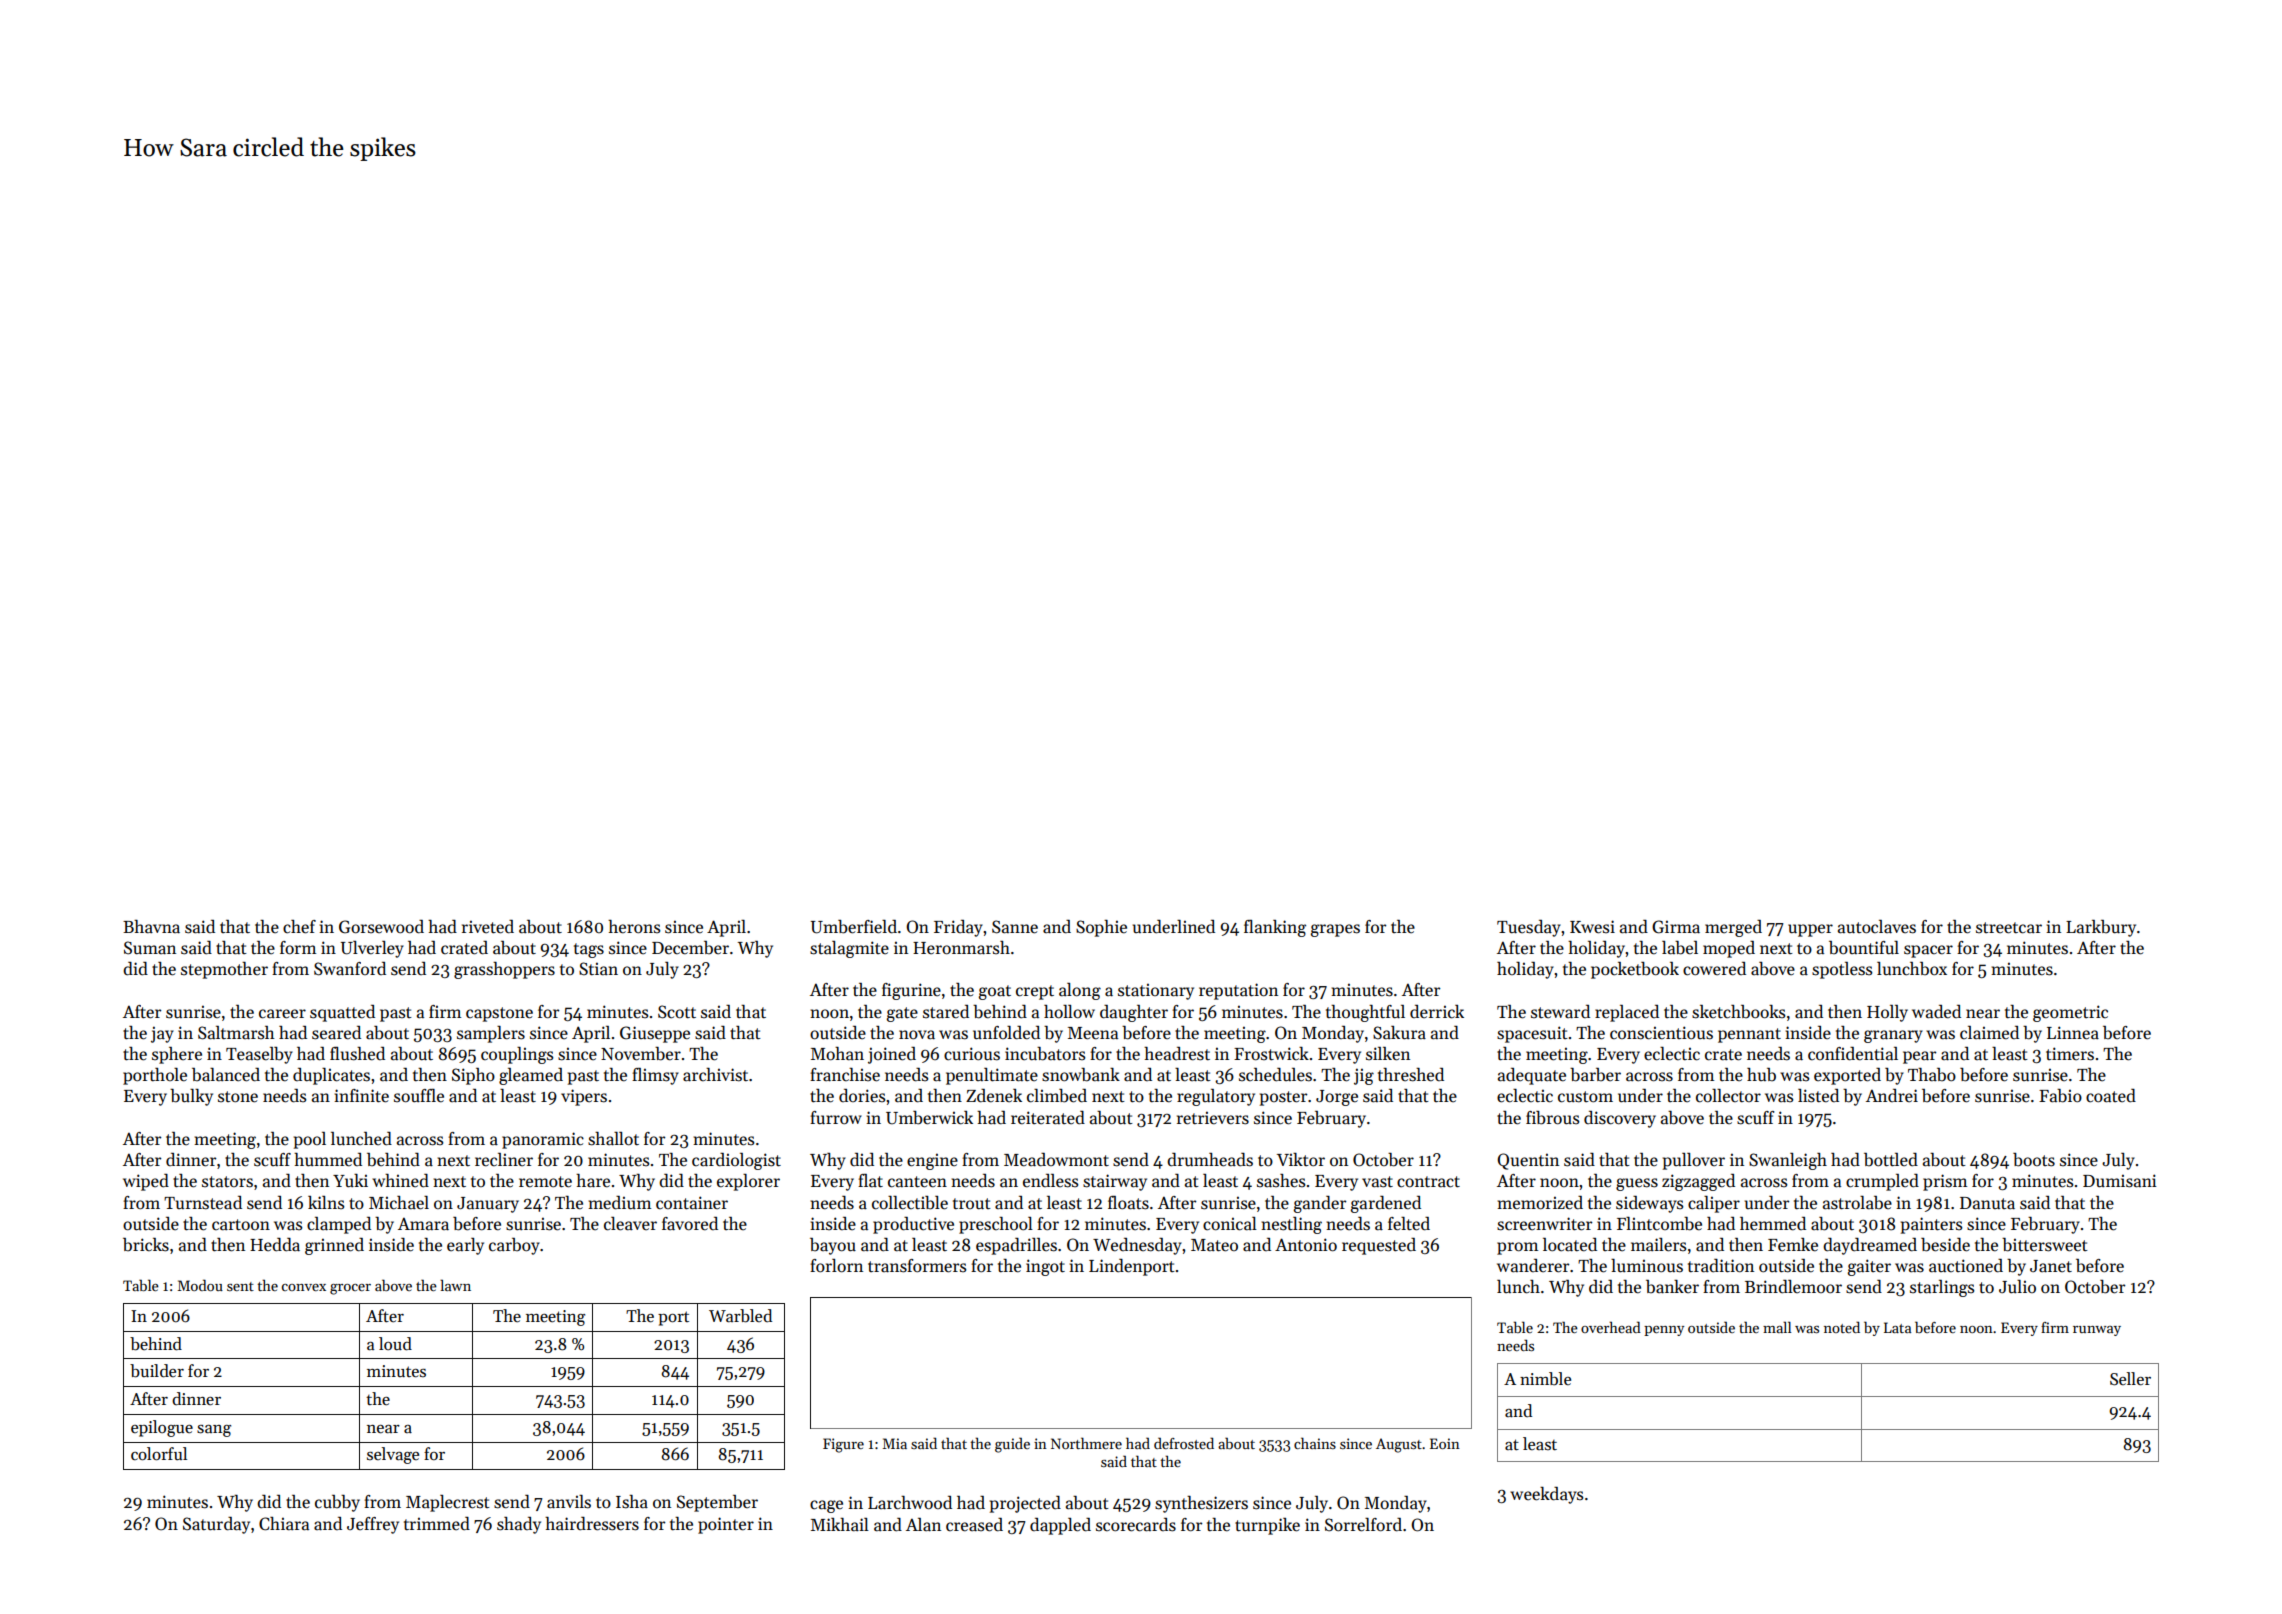  Describe the element at coordinates (395, 1344) in the screenshot. I see `loud` at that location.
